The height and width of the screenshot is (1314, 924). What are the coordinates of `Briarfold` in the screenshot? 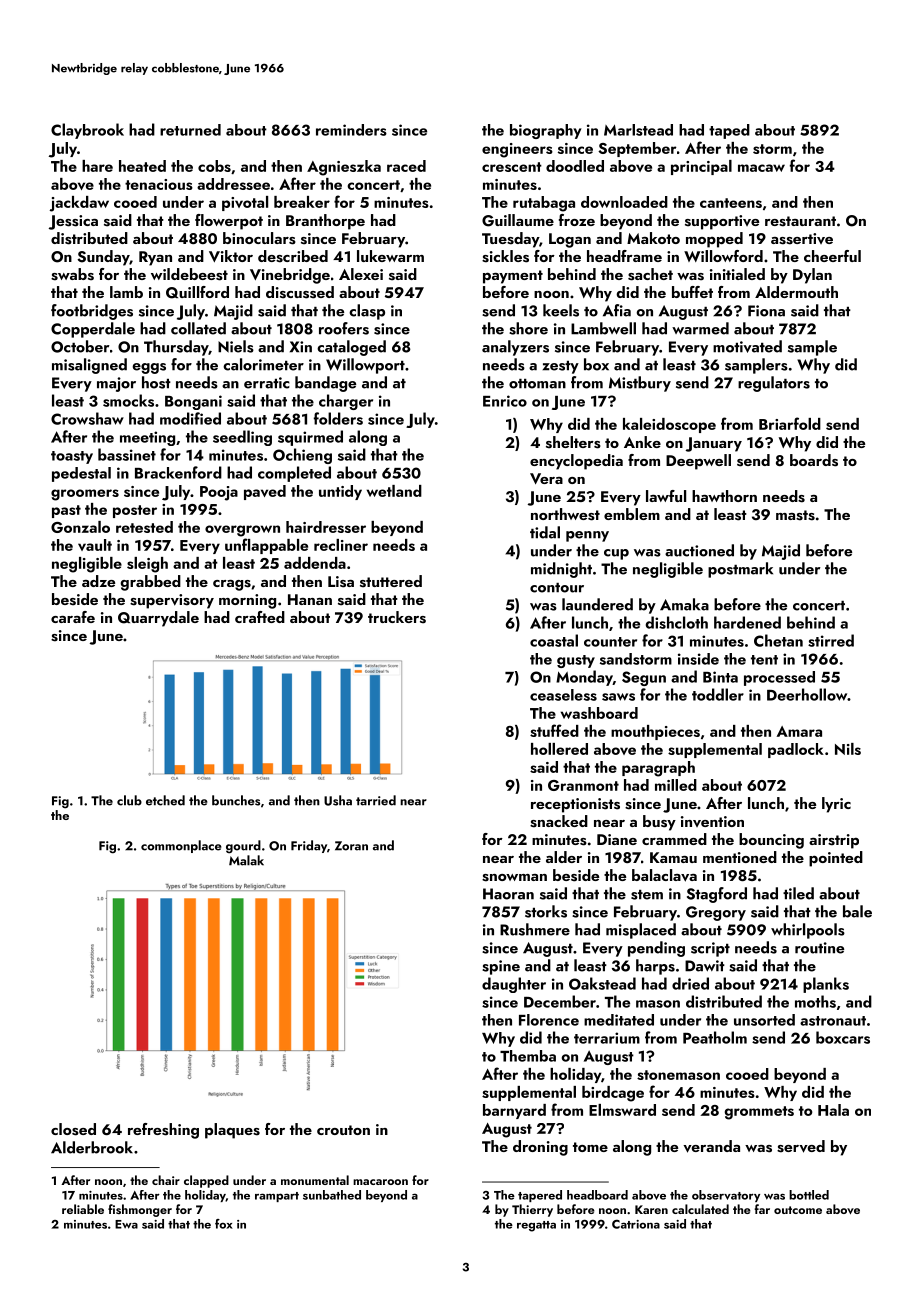 It's located at (790, 423).
